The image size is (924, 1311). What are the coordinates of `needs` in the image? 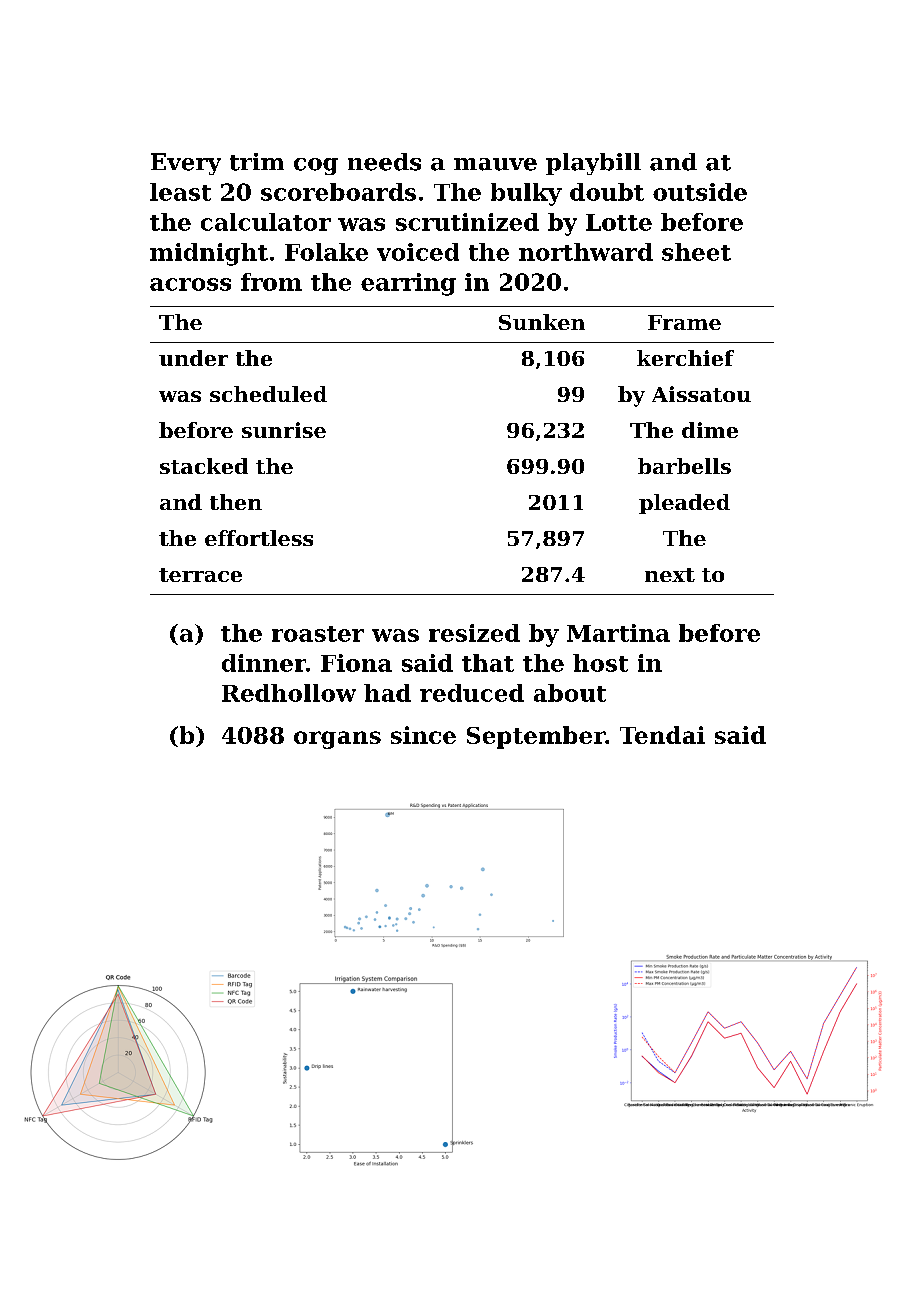 It's located at (384, 162).
